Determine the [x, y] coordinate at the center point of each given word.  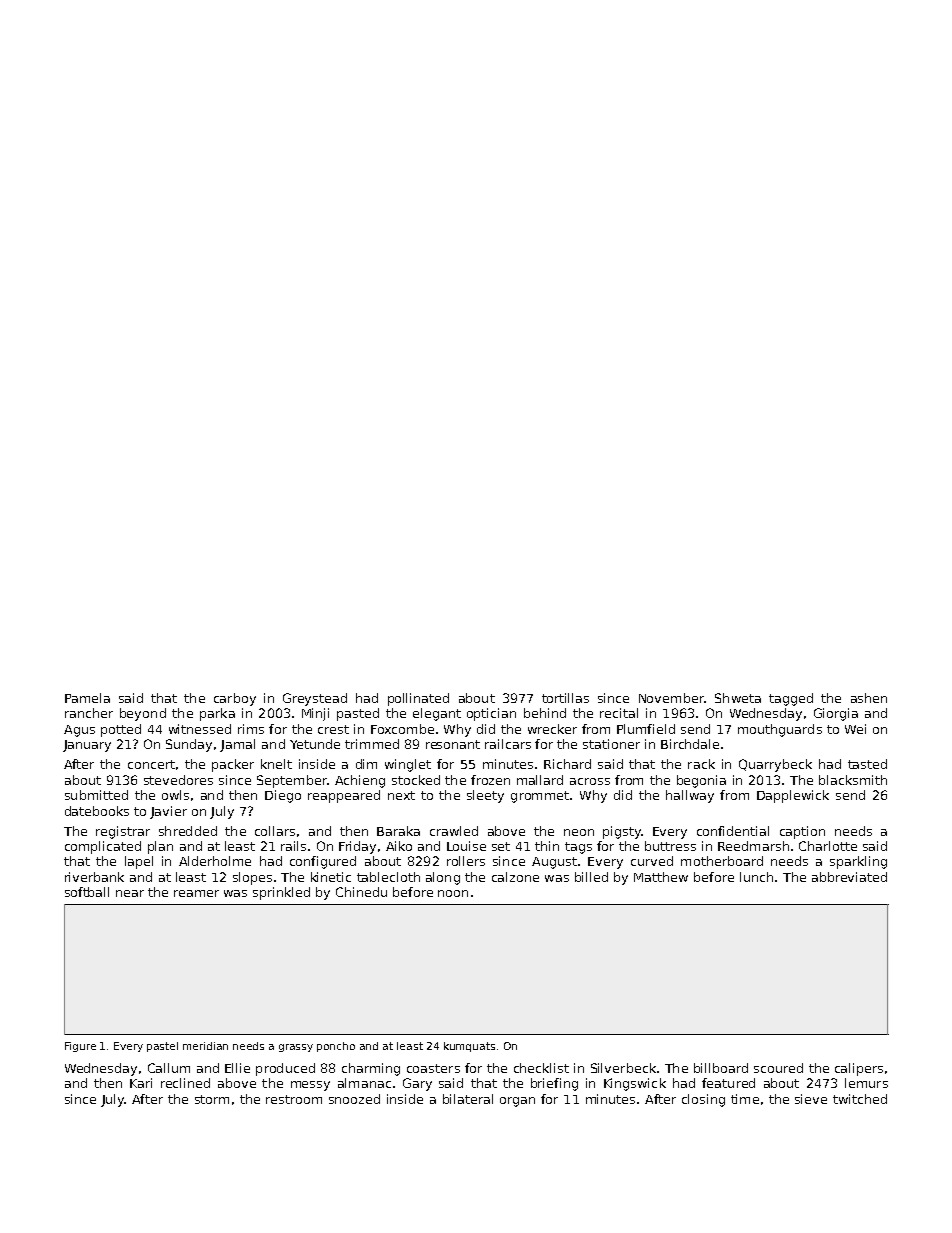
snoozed [354, 1099]
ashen [869, 698]
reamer [196, 893]
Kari [141, 1083]
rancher [89, 713]
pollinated [418, 699]
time [745, 1099]
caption [802, 832]
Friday [357, 847]
